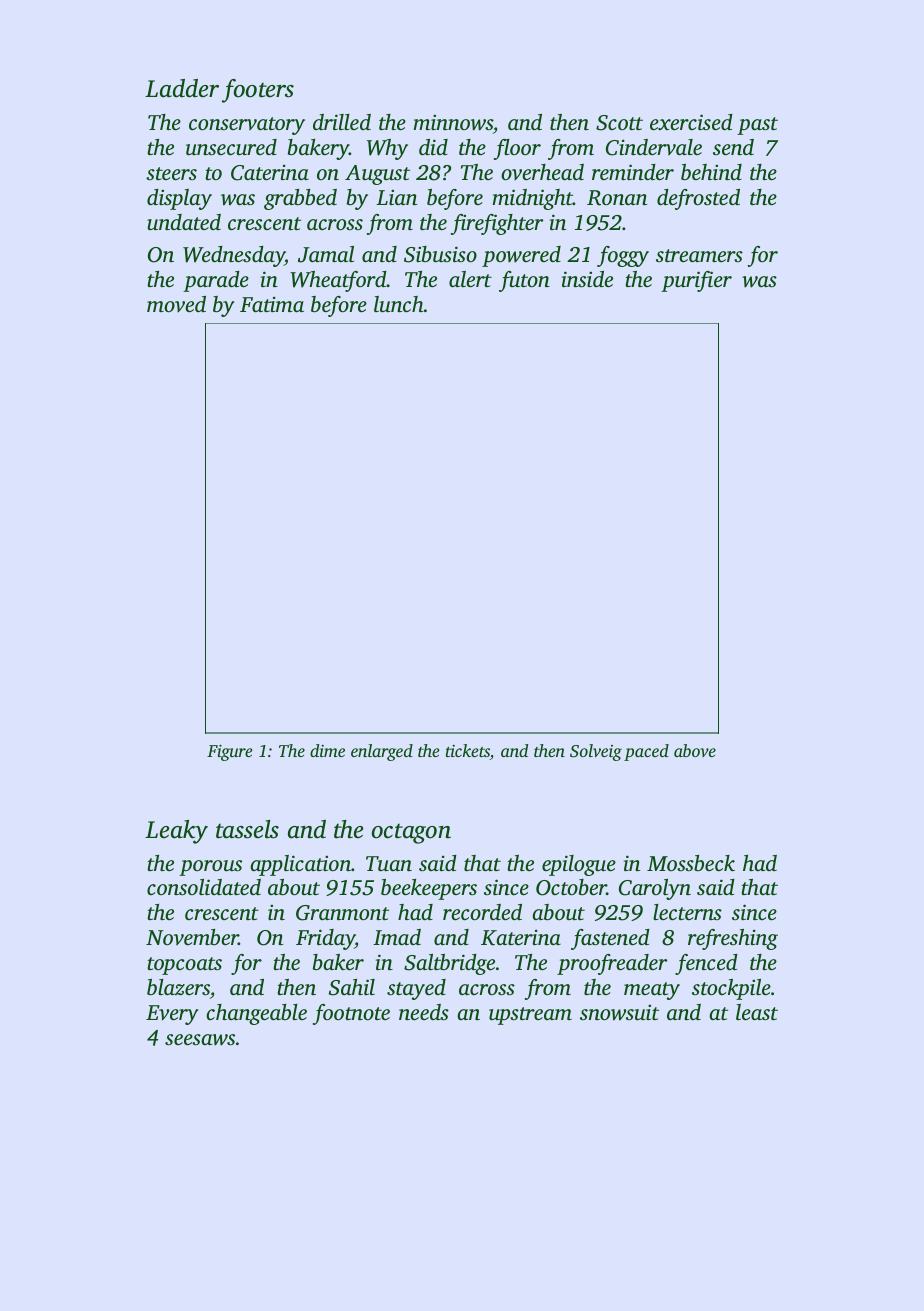  Describe the element at coordinates (171, 173) in the screenshot. I see `steers` at that location.
